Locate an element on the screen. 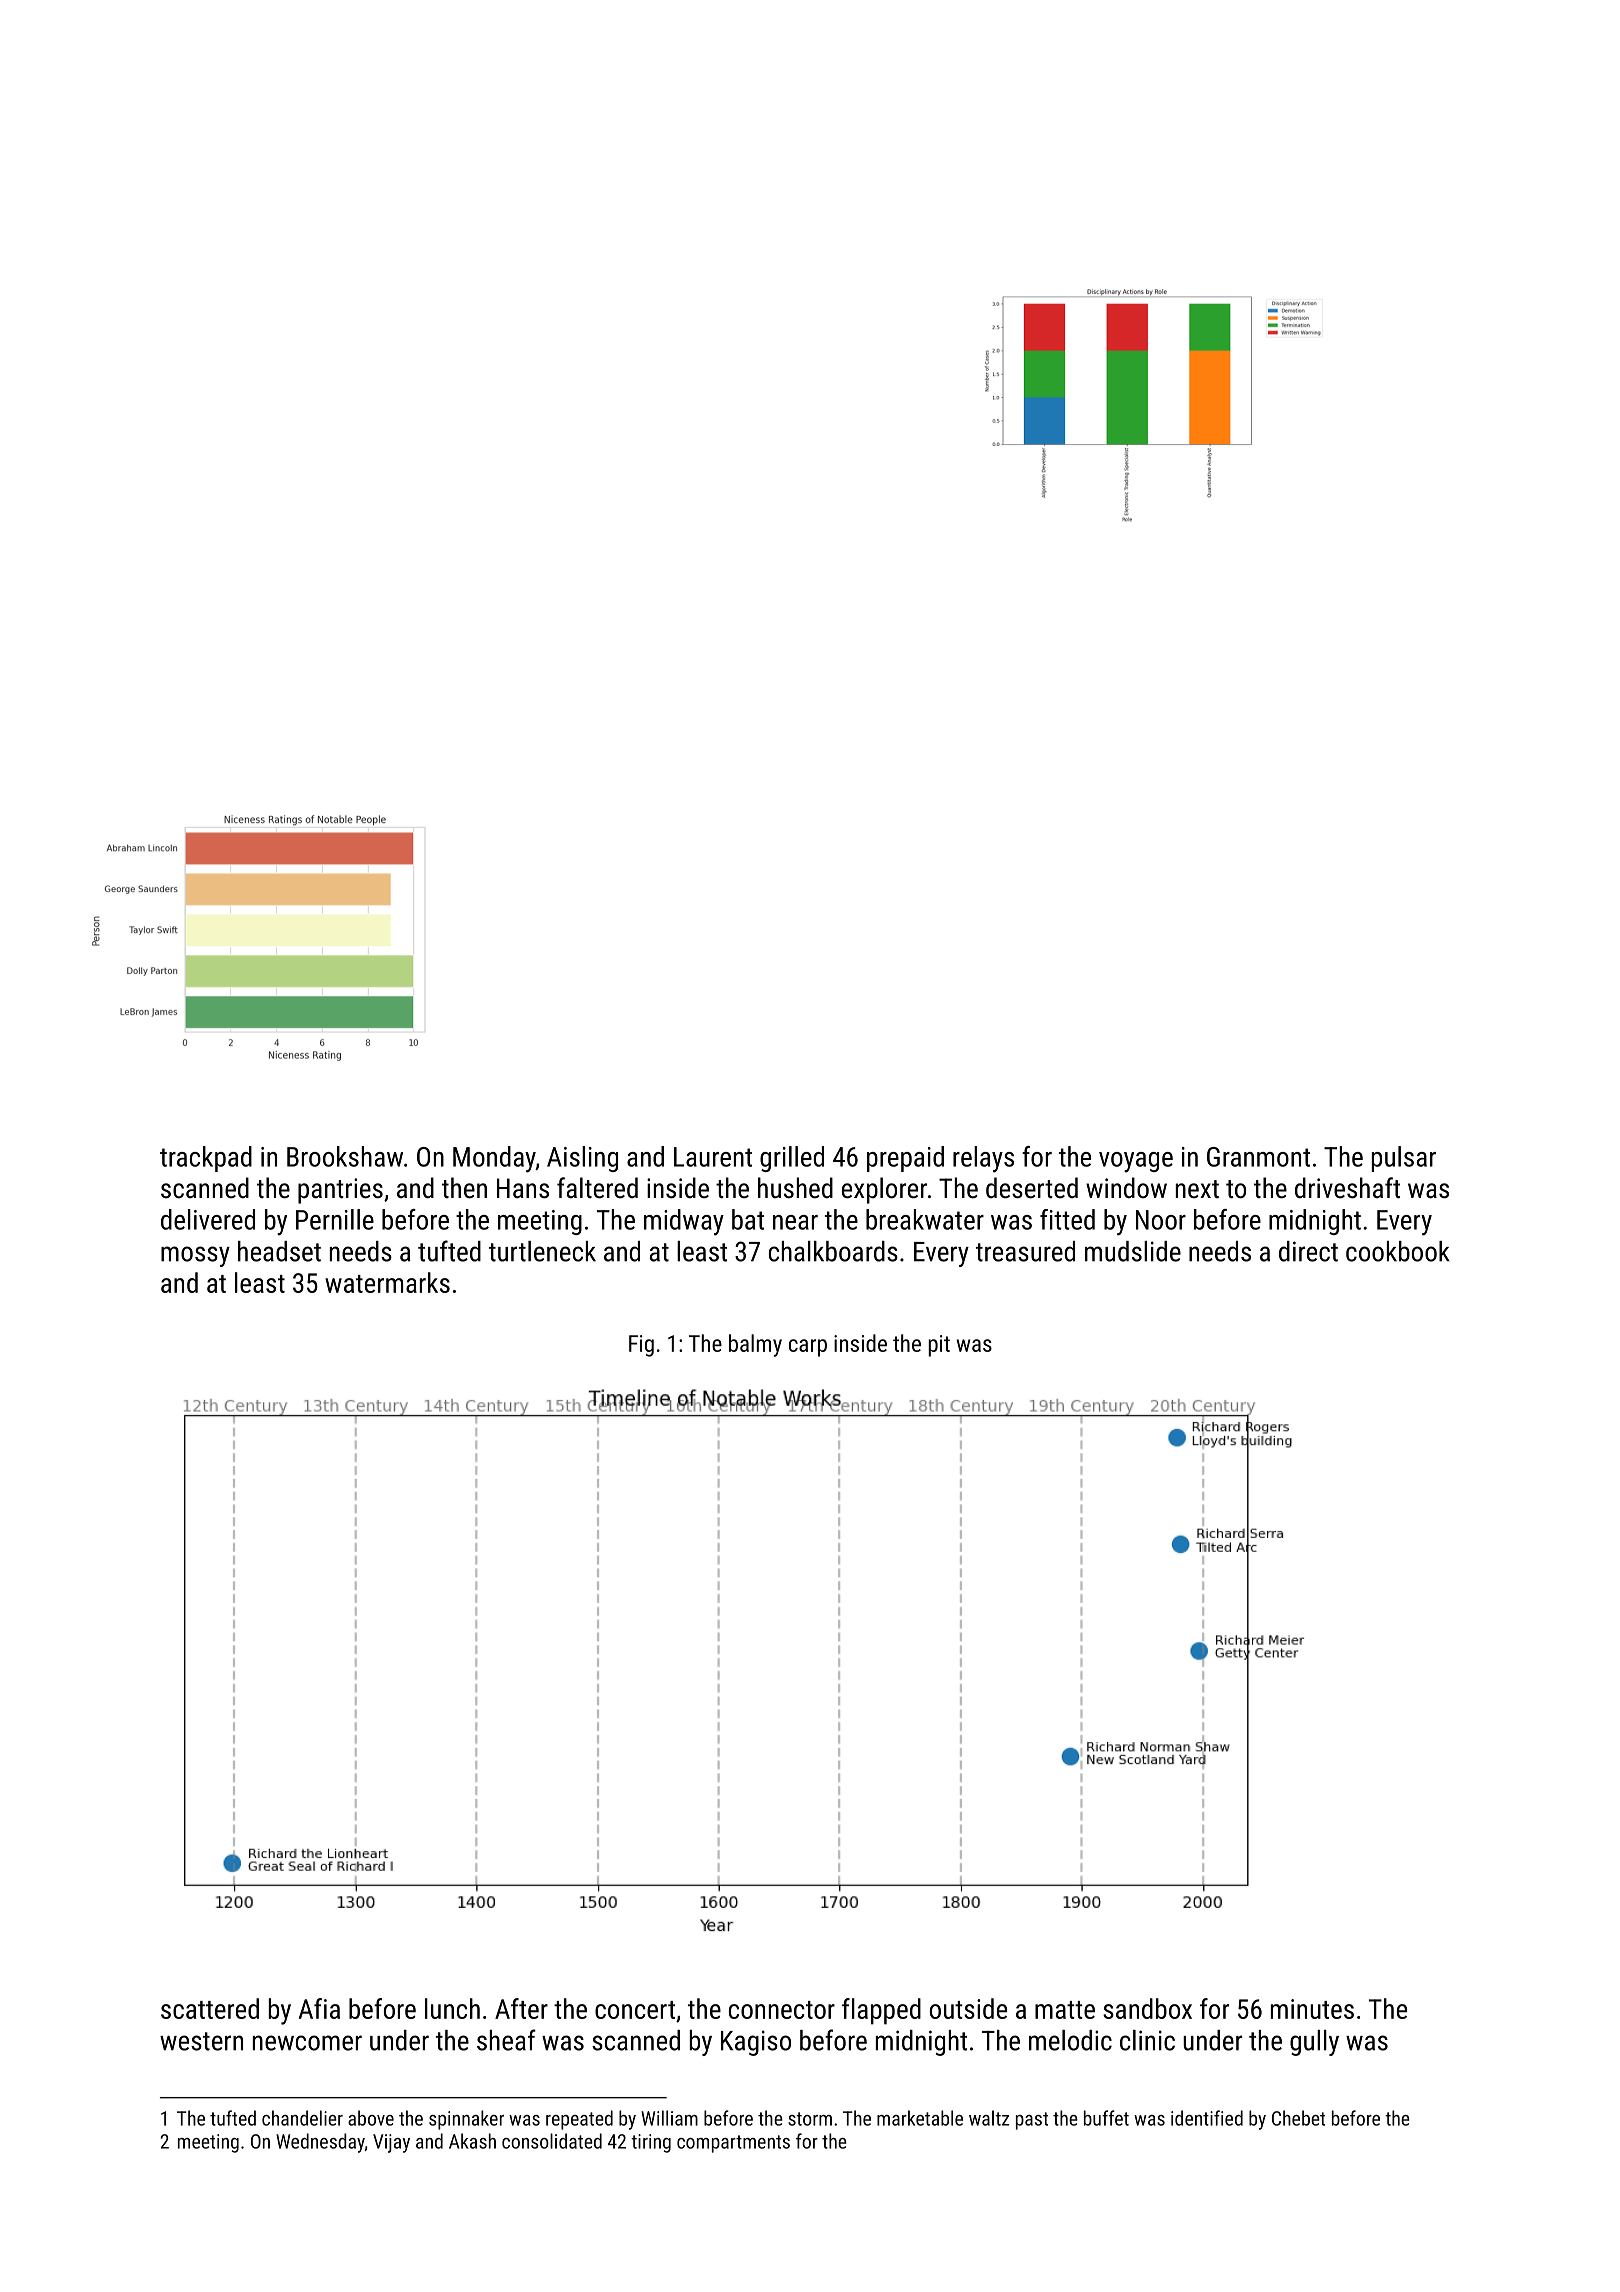 This screenshot has height=2292, width=1620. mossy is located at coordinates (195, 1256).
